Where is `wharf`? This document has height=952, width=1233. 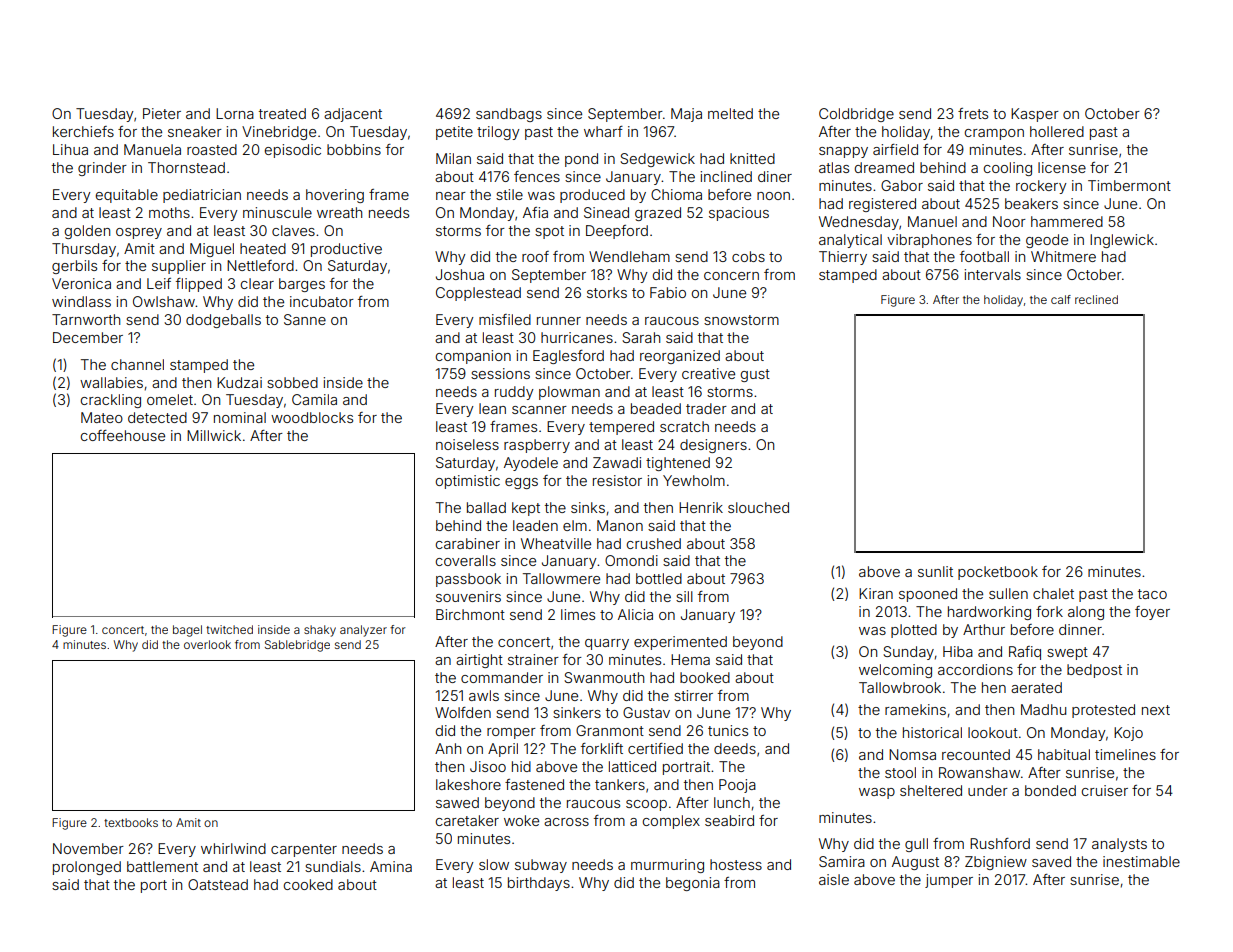
wharf is located at coordinates (603, 131).
